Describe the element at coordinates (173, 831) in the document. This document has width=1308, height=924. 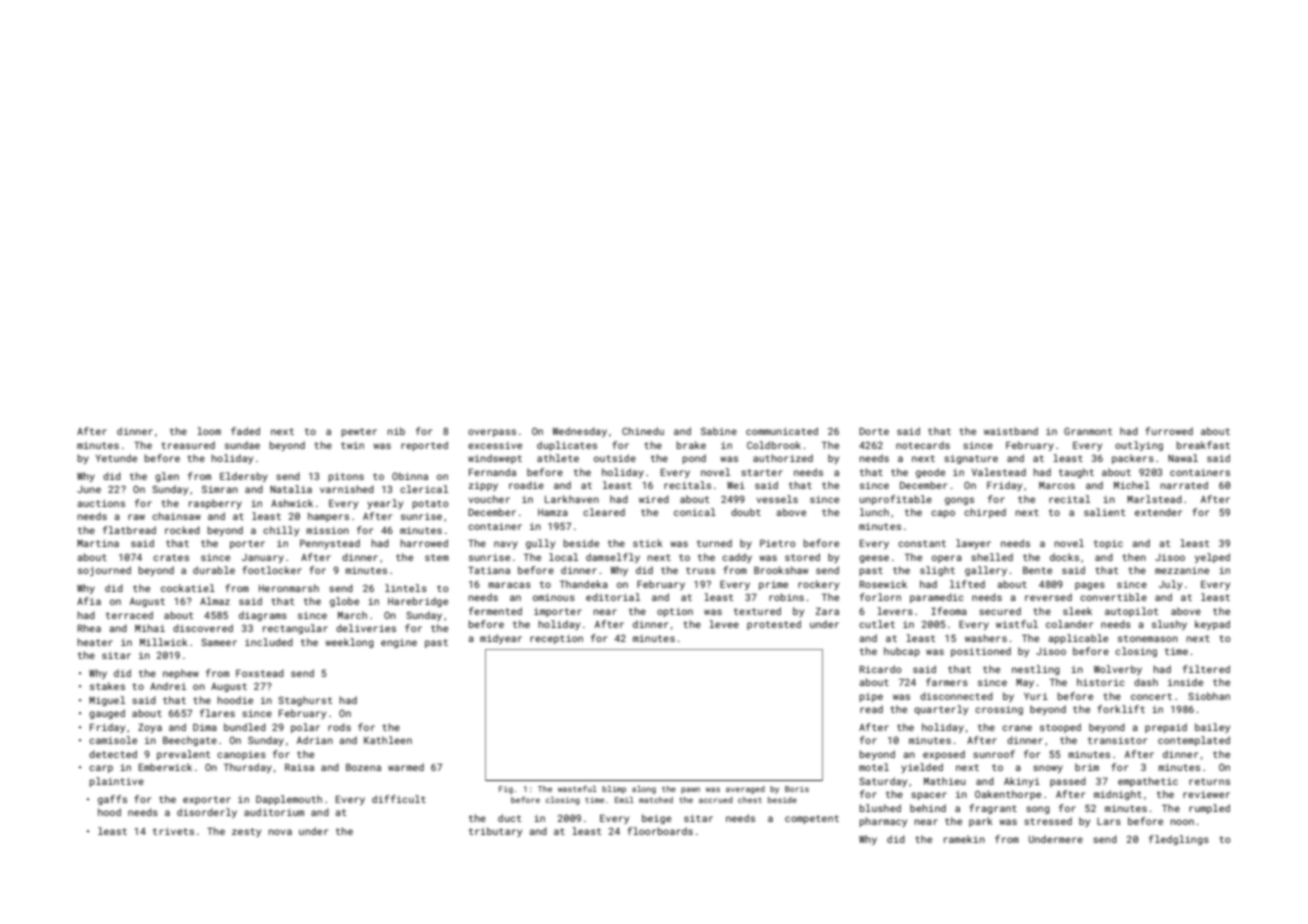
I see `trivets` at that location.
